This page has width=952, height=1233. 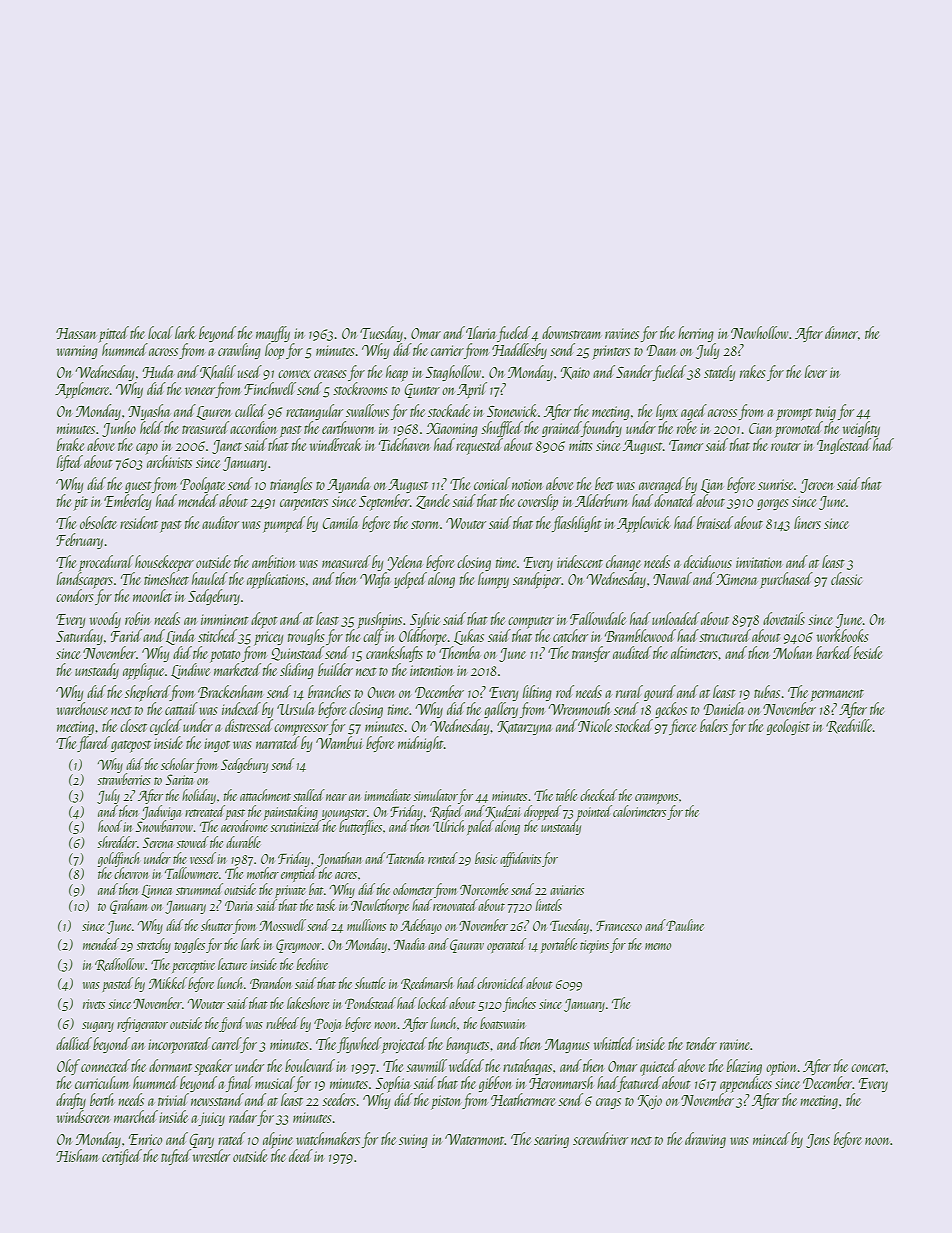 What do you see at coordinates (413, 1141) in the page?
I see `swing` at bounding box center [413, 1141].
